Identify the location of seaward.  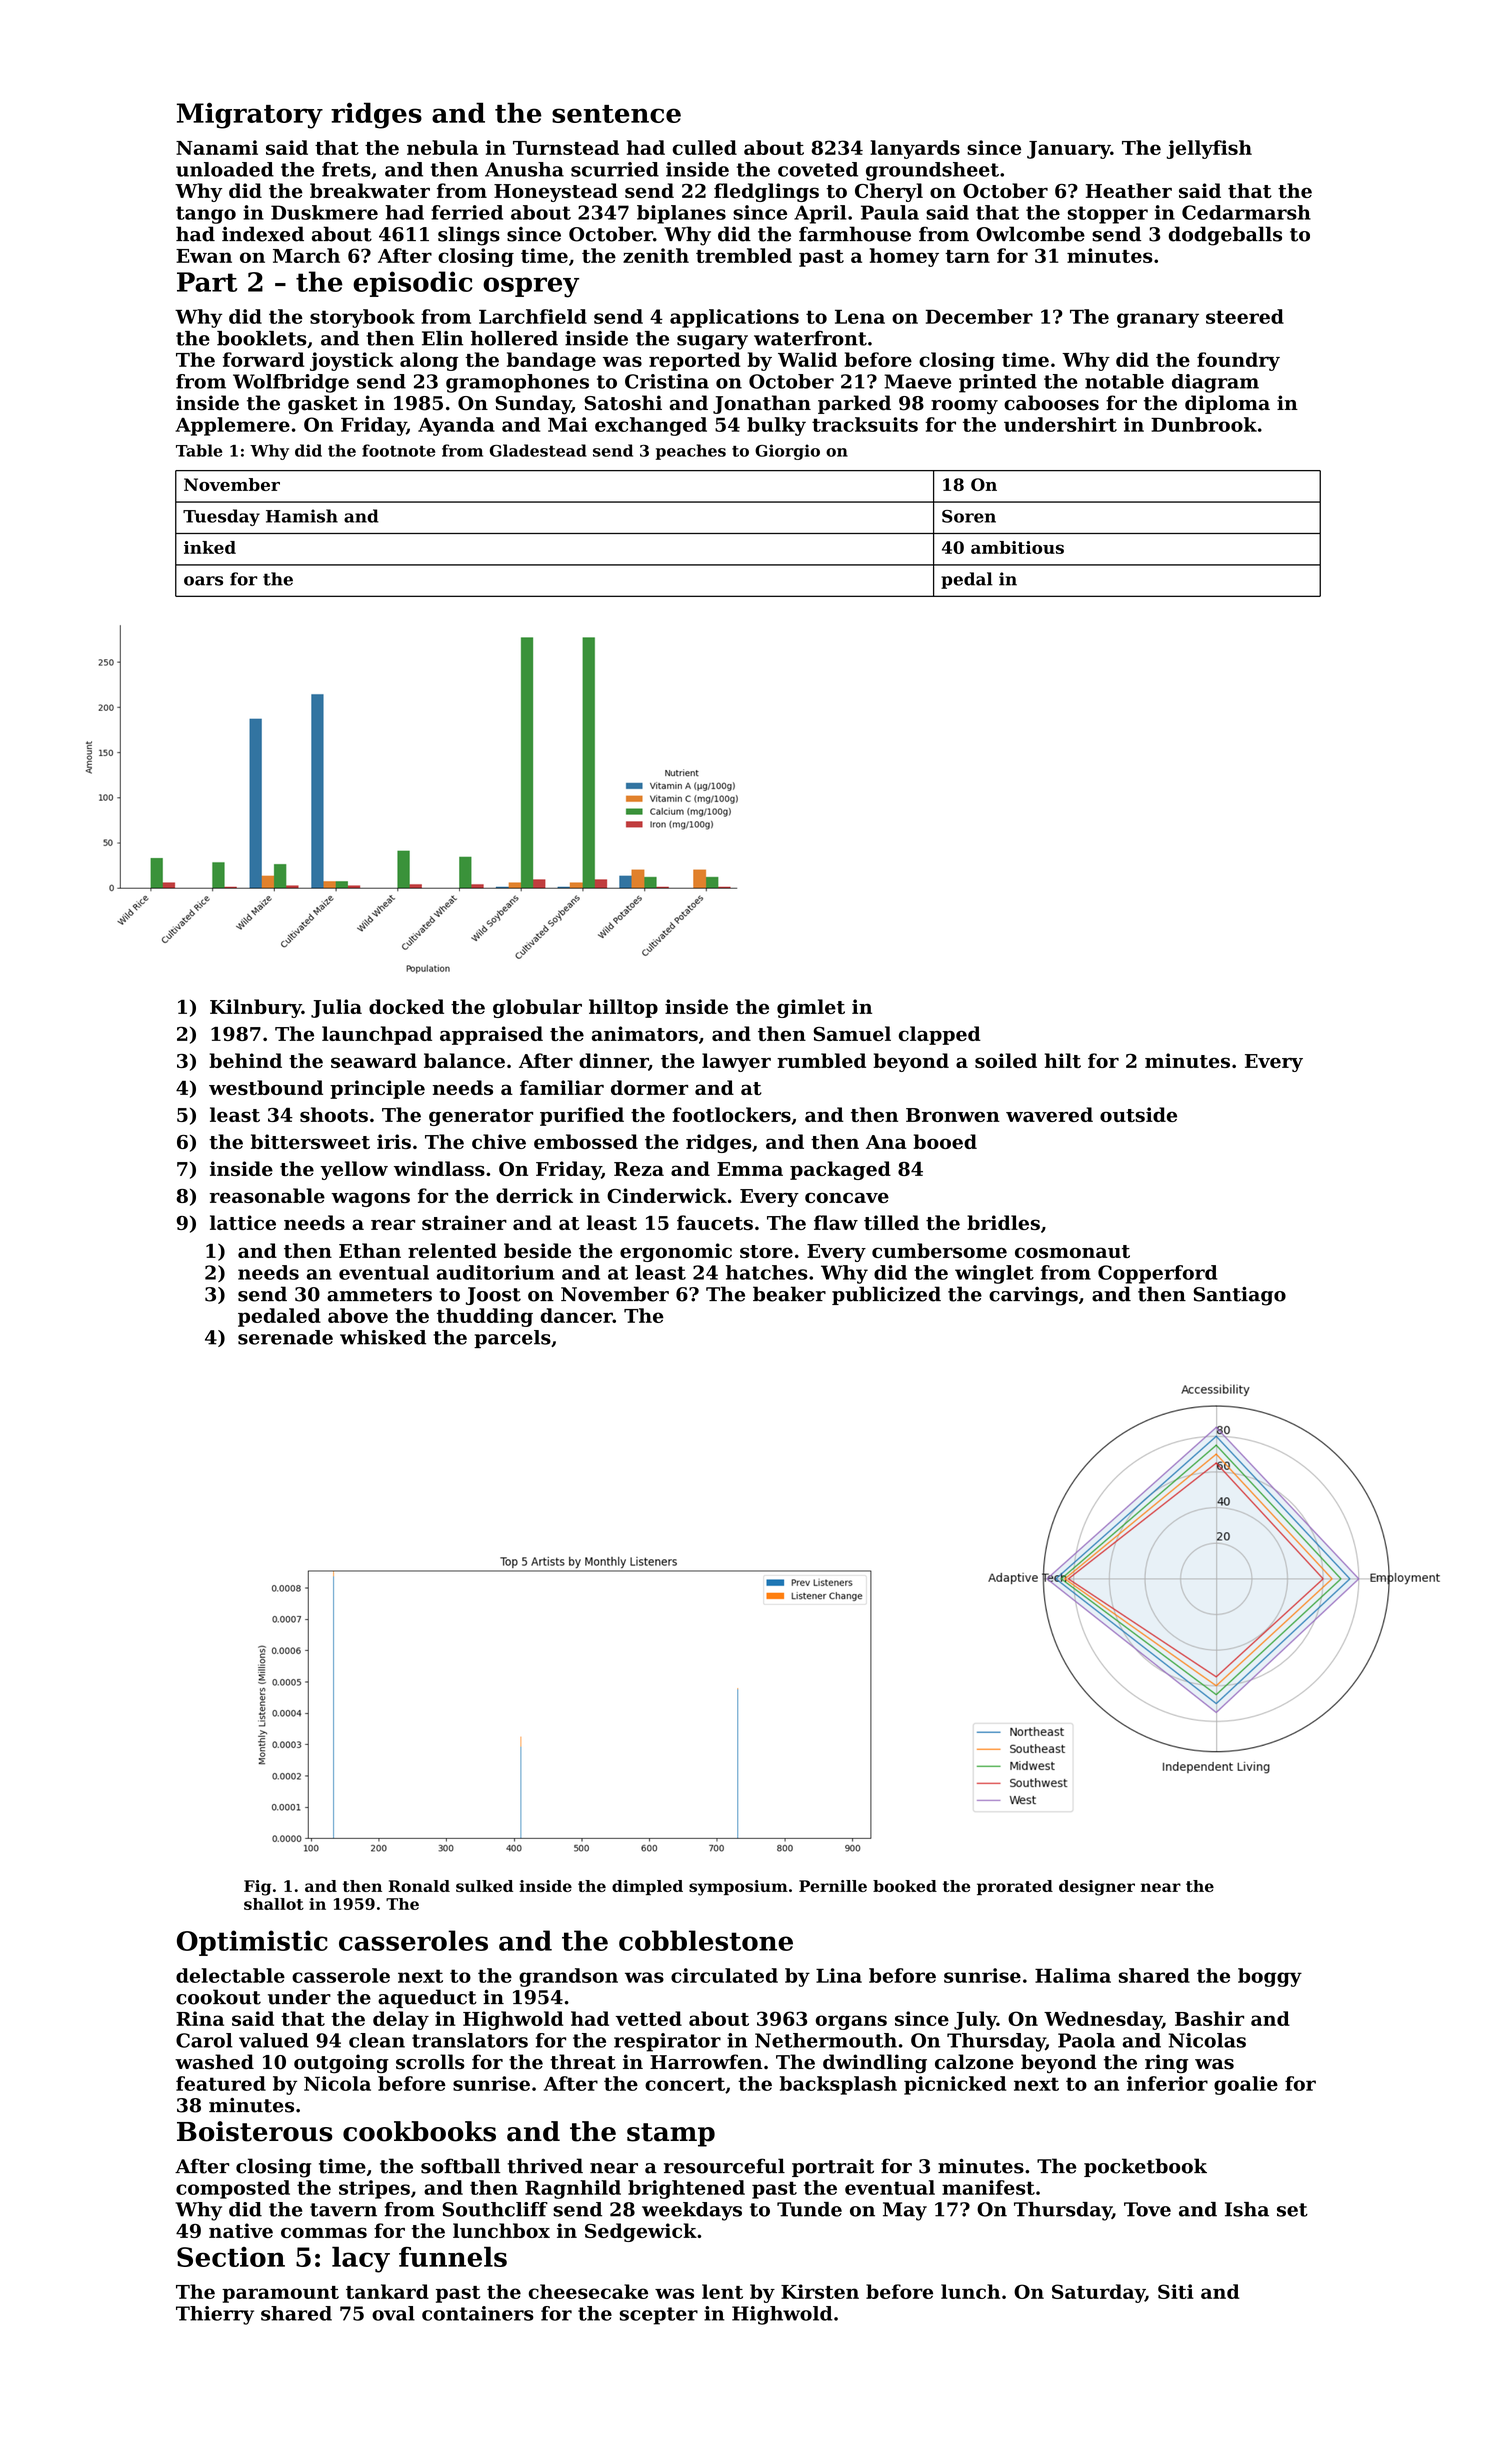
(374, 1060).
